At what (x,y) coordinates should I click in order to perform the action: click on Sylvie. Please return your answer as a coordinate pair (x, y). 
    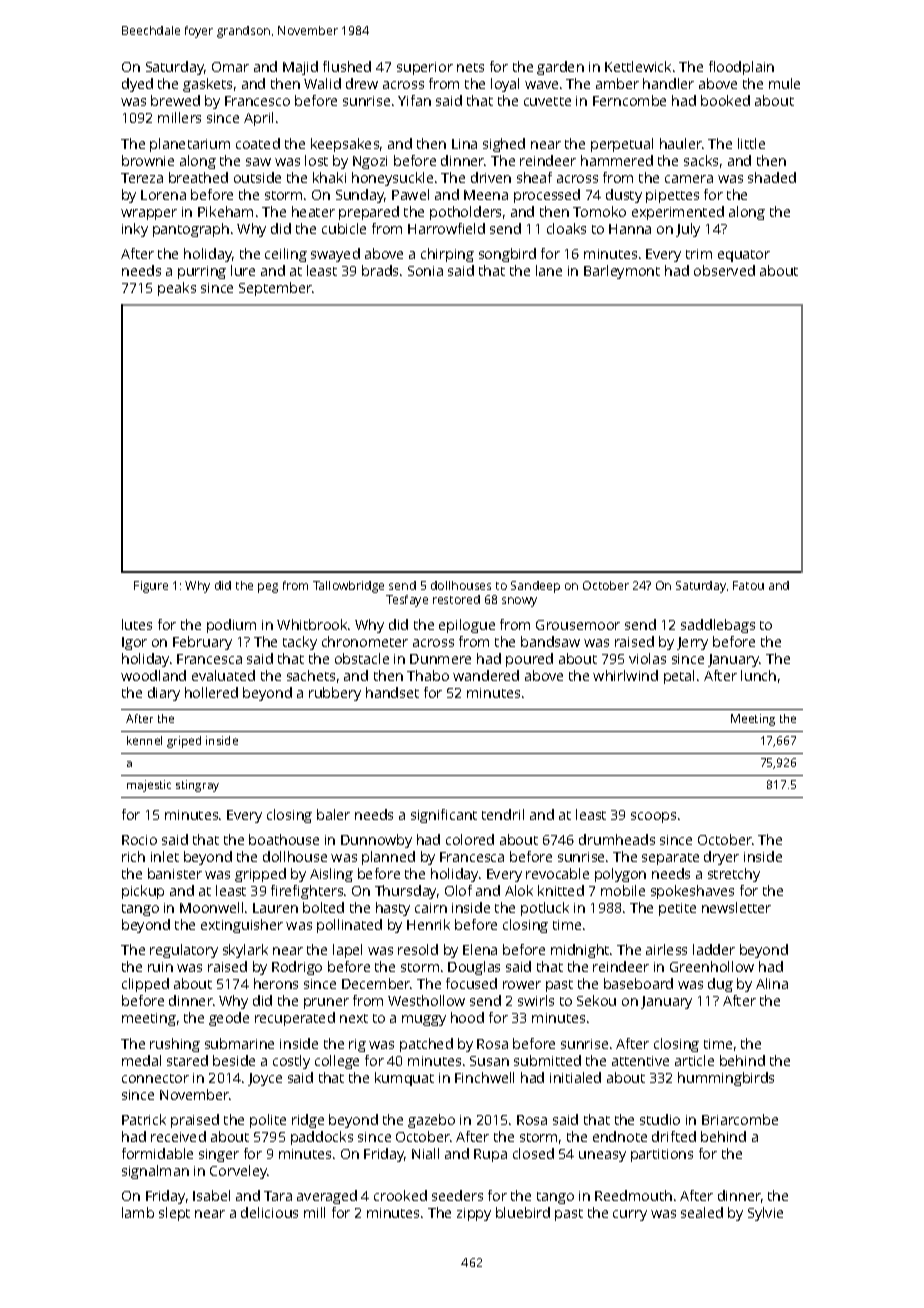
    Looking at the image, I should click on (765, 1214).
